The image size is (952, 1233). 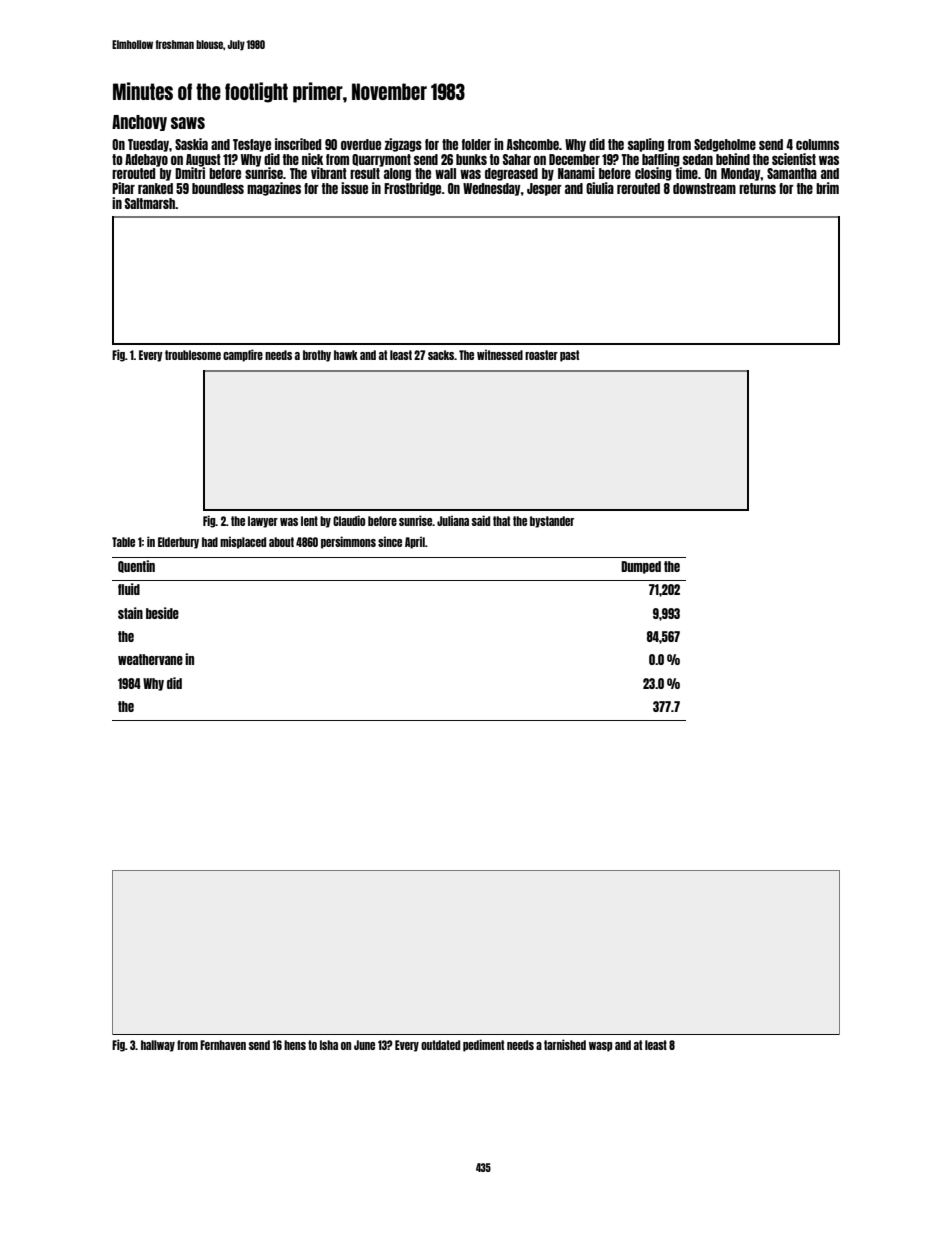 What do you see at coordinates (162, 613) in the screenshot?
I see `beside` at bounding box center [162, 613].
